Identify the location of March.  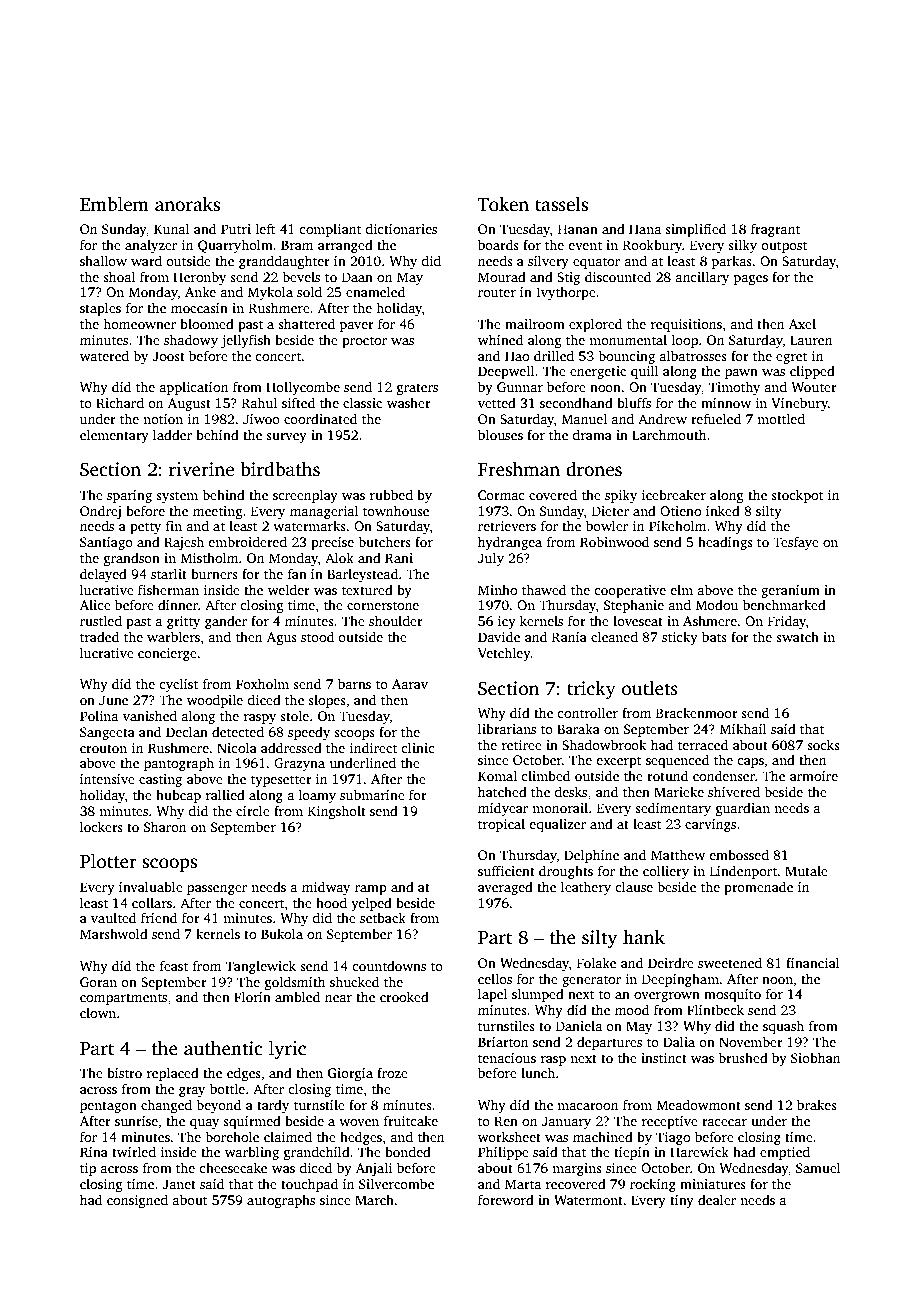
(374, 1200).
